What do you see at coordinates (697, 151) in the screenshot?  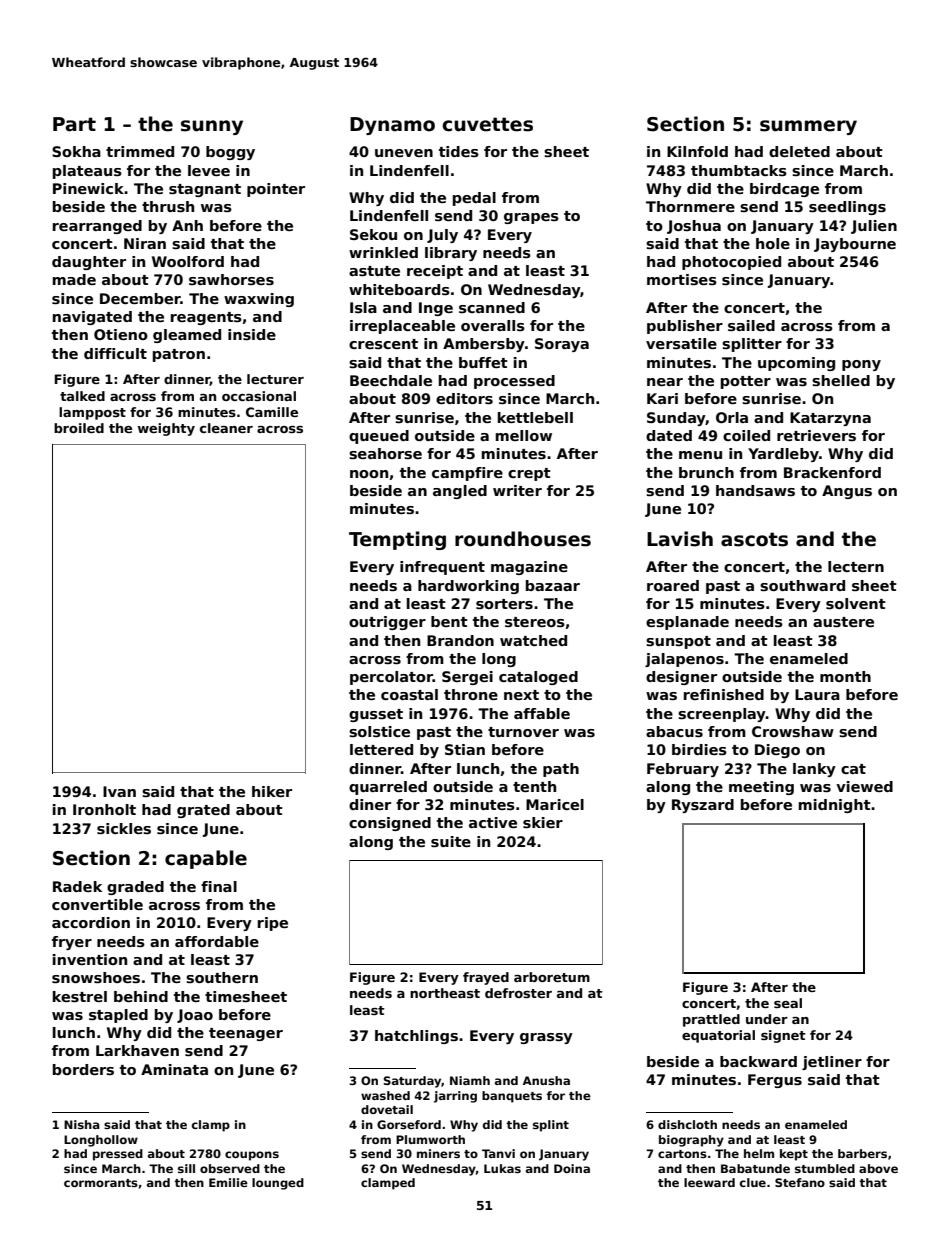 I see `Kilnfold` at bounding box center [697, 151].
